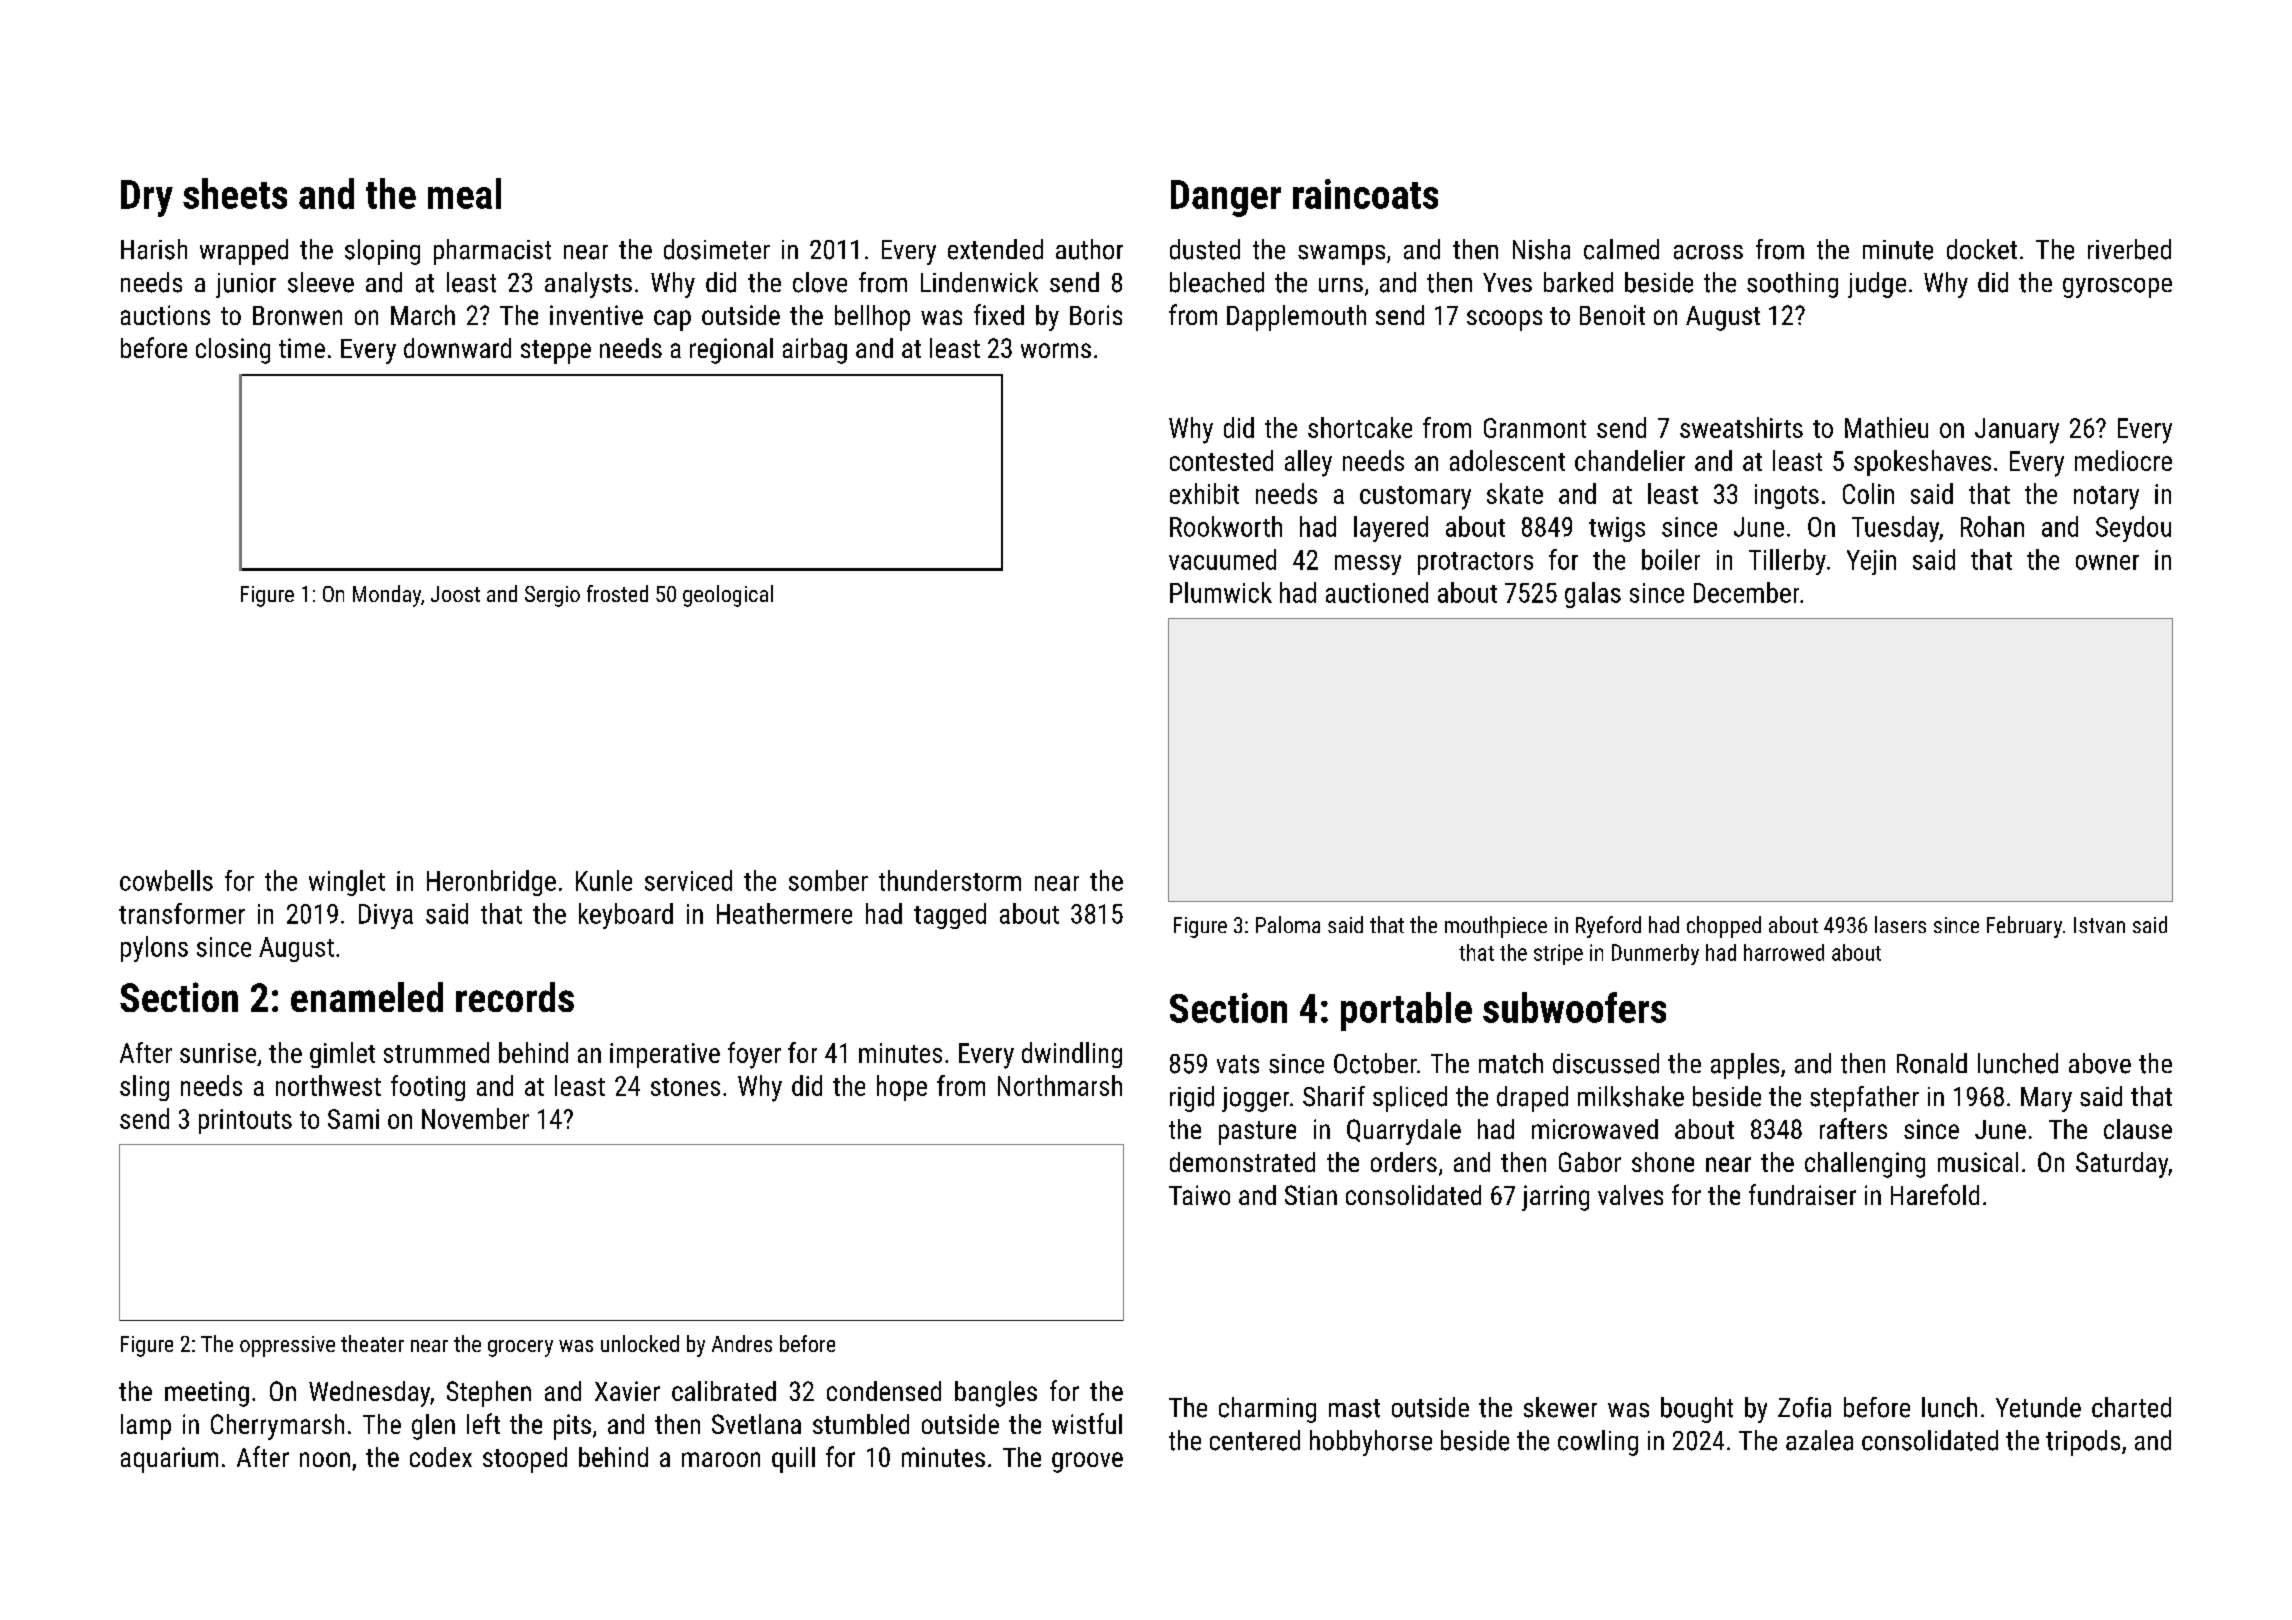 This screenshot has height=1620, width=2292. Describe the element at coordinates (464, 193) in the screenshot. I see `meal` at that location.
